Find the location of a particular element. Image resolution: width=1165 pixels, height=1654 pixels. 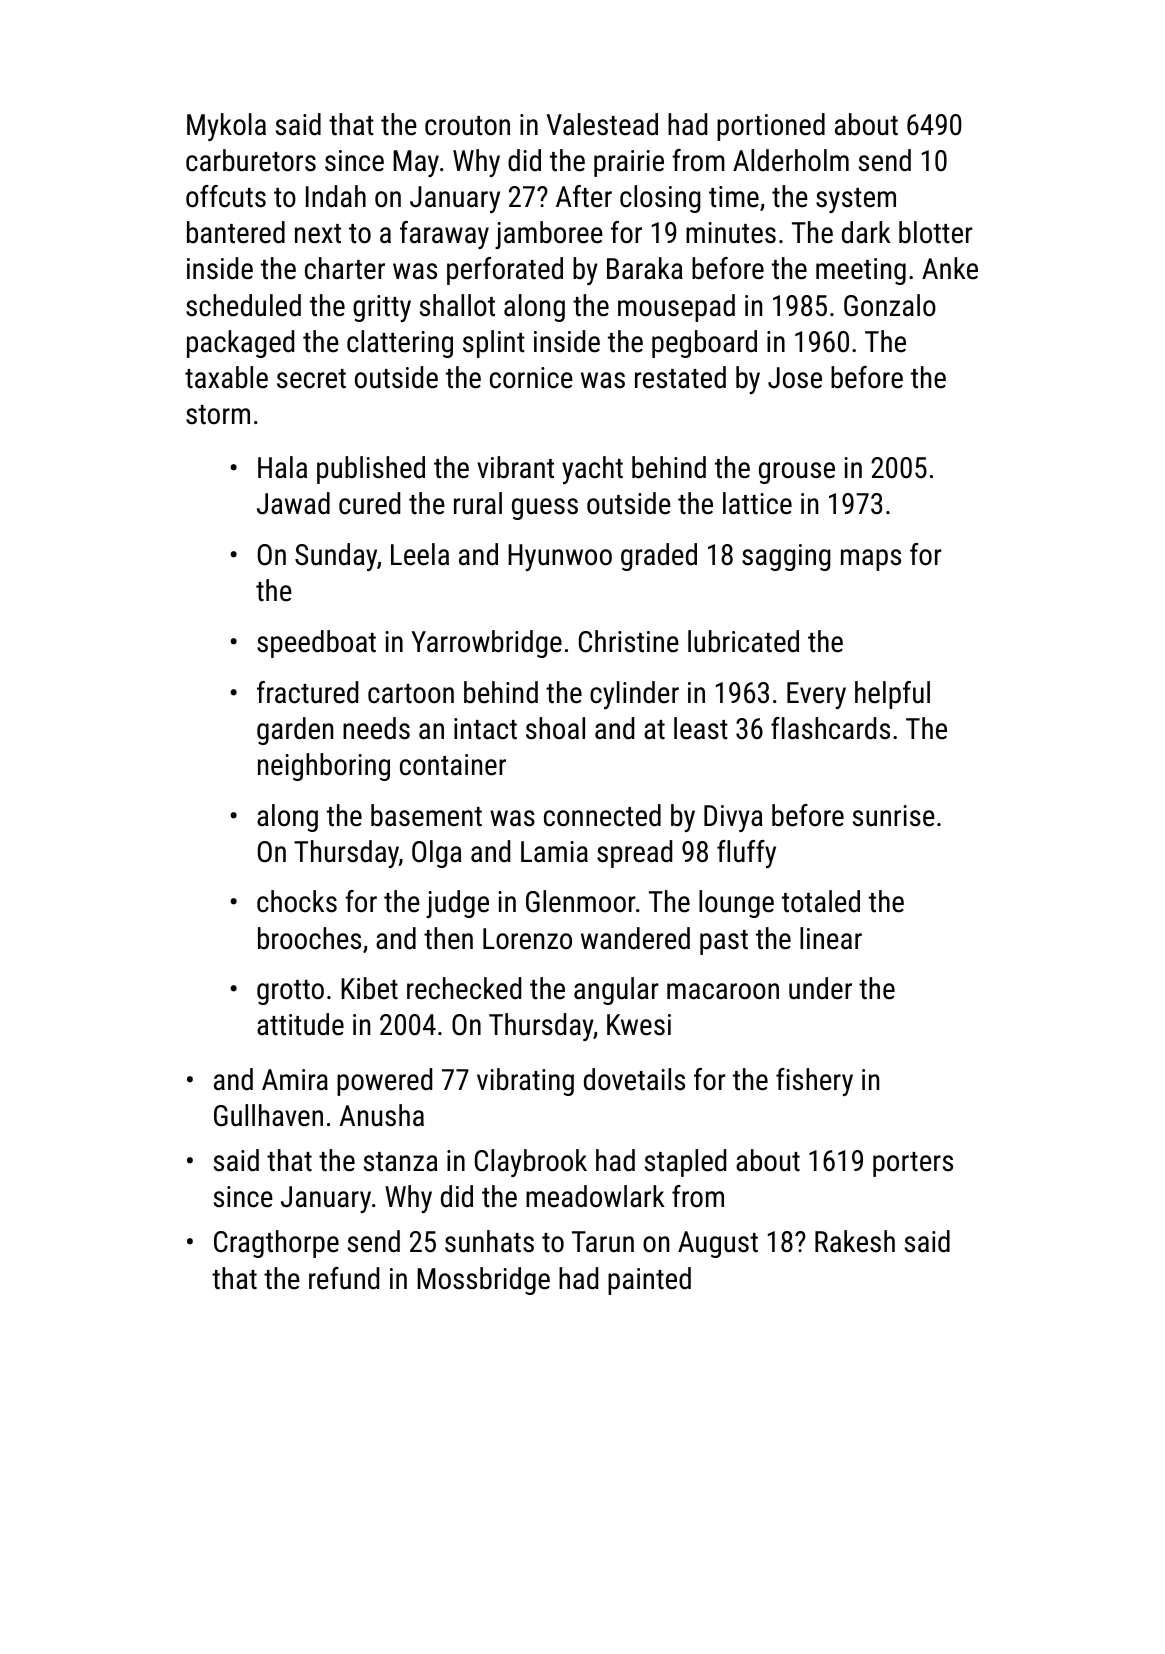

portioned is located at coordinates (771, 127).
